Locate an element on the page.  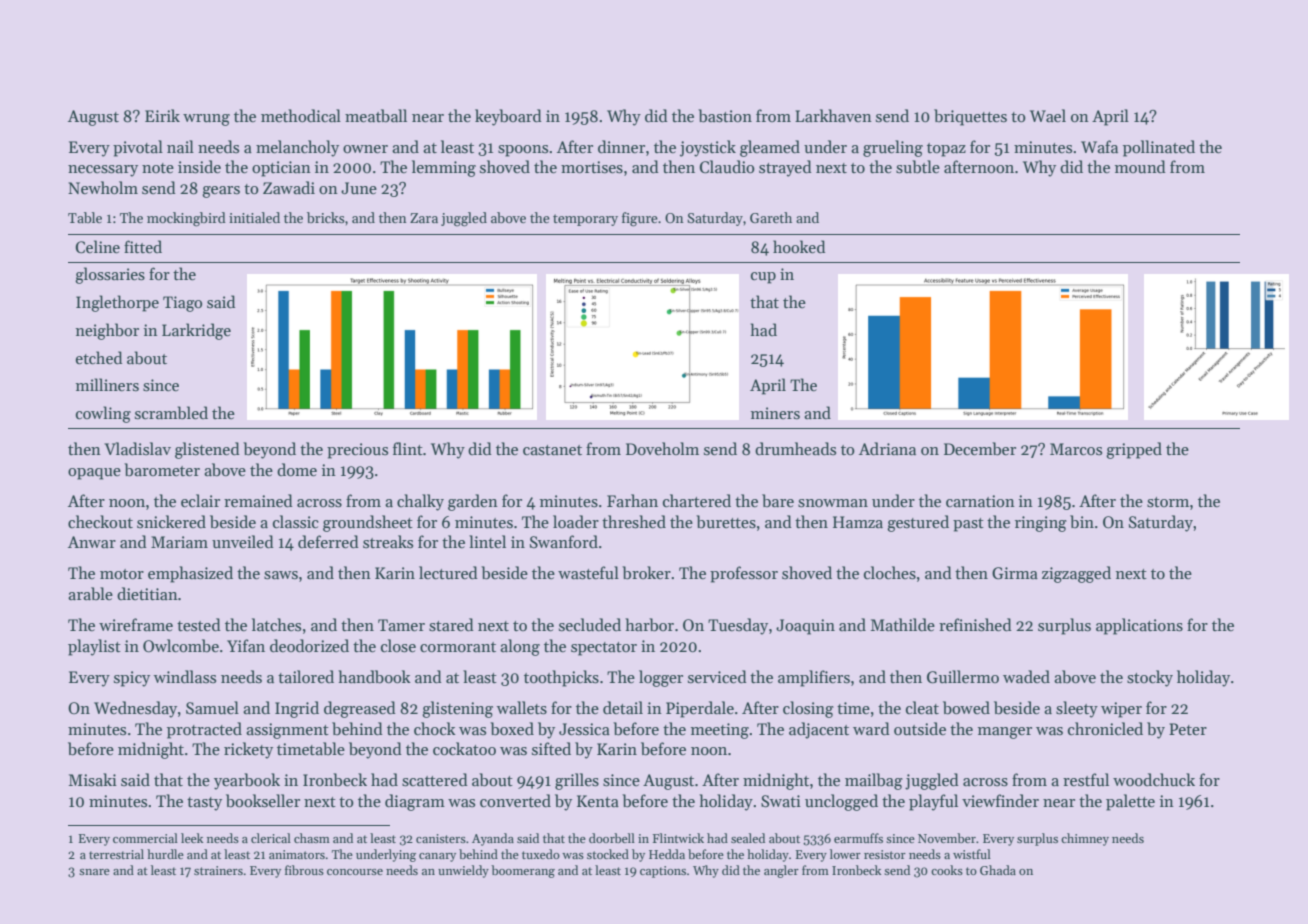
Zara is located at coordinates (424, 218).
